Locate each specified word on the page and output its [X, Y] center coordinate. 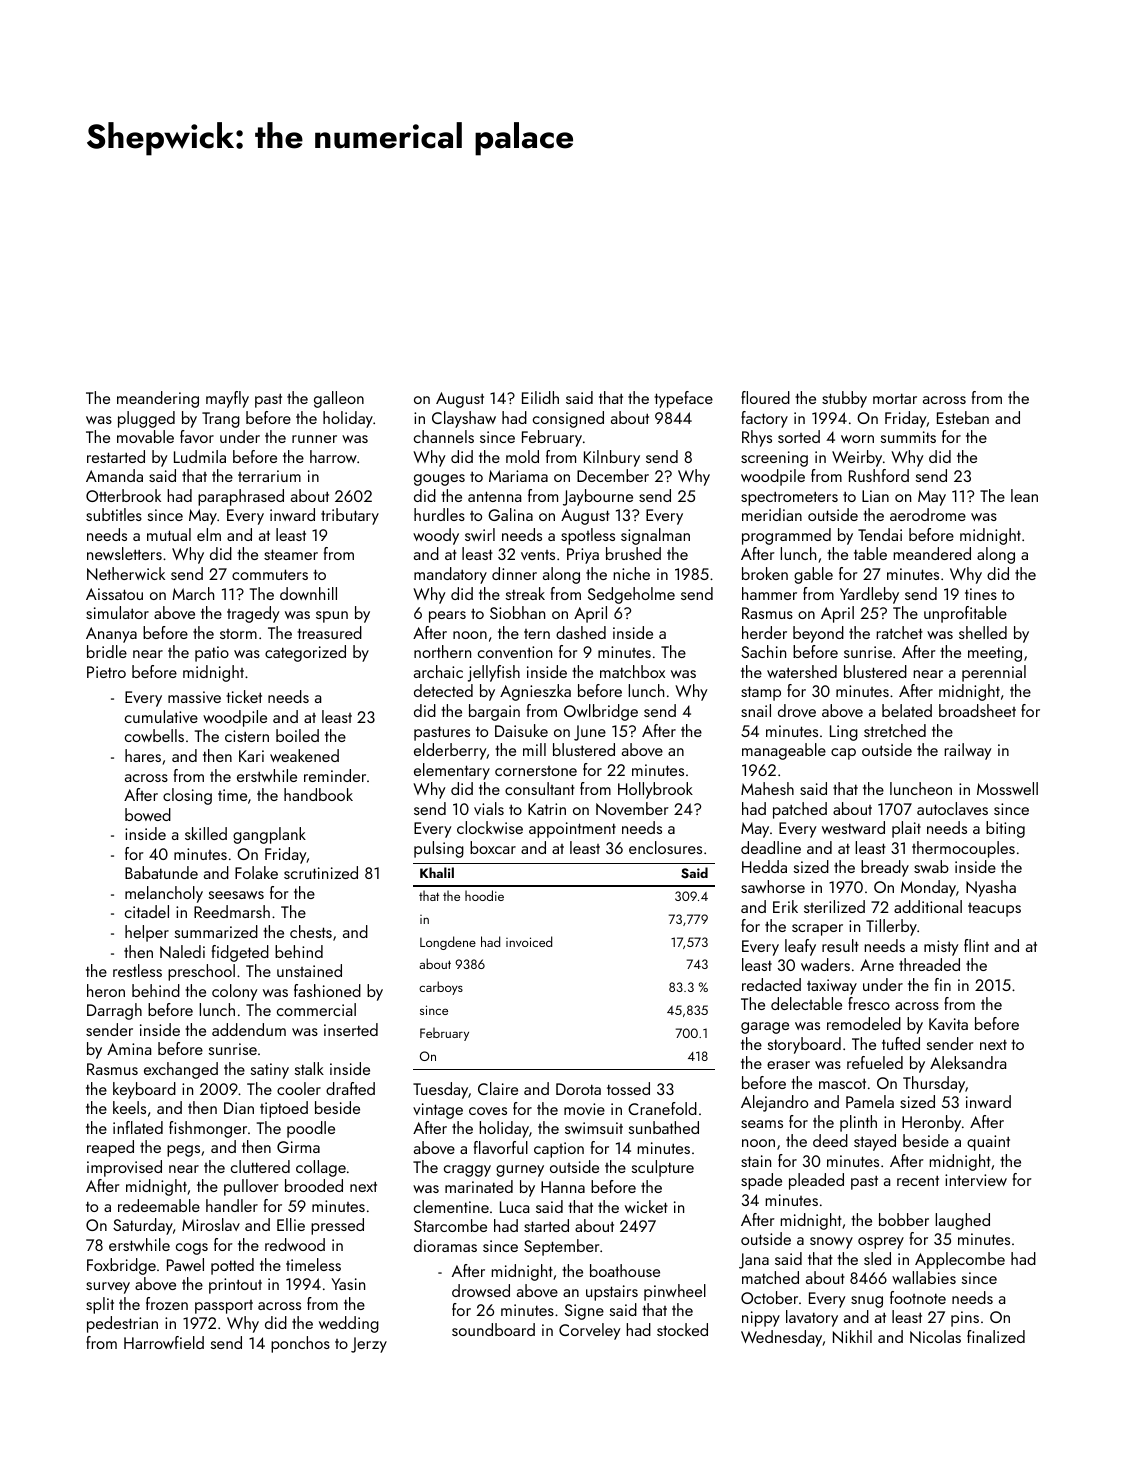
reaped [110, 1148]
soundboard [493, 1329]
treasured [329, 632]
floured [765, 397]
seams [762, 1124]
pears [447, 617]
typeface [683, 399]
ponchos [300, 1344]
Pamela [870, 1101]
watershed [802, 671]
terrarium [269, 476]
